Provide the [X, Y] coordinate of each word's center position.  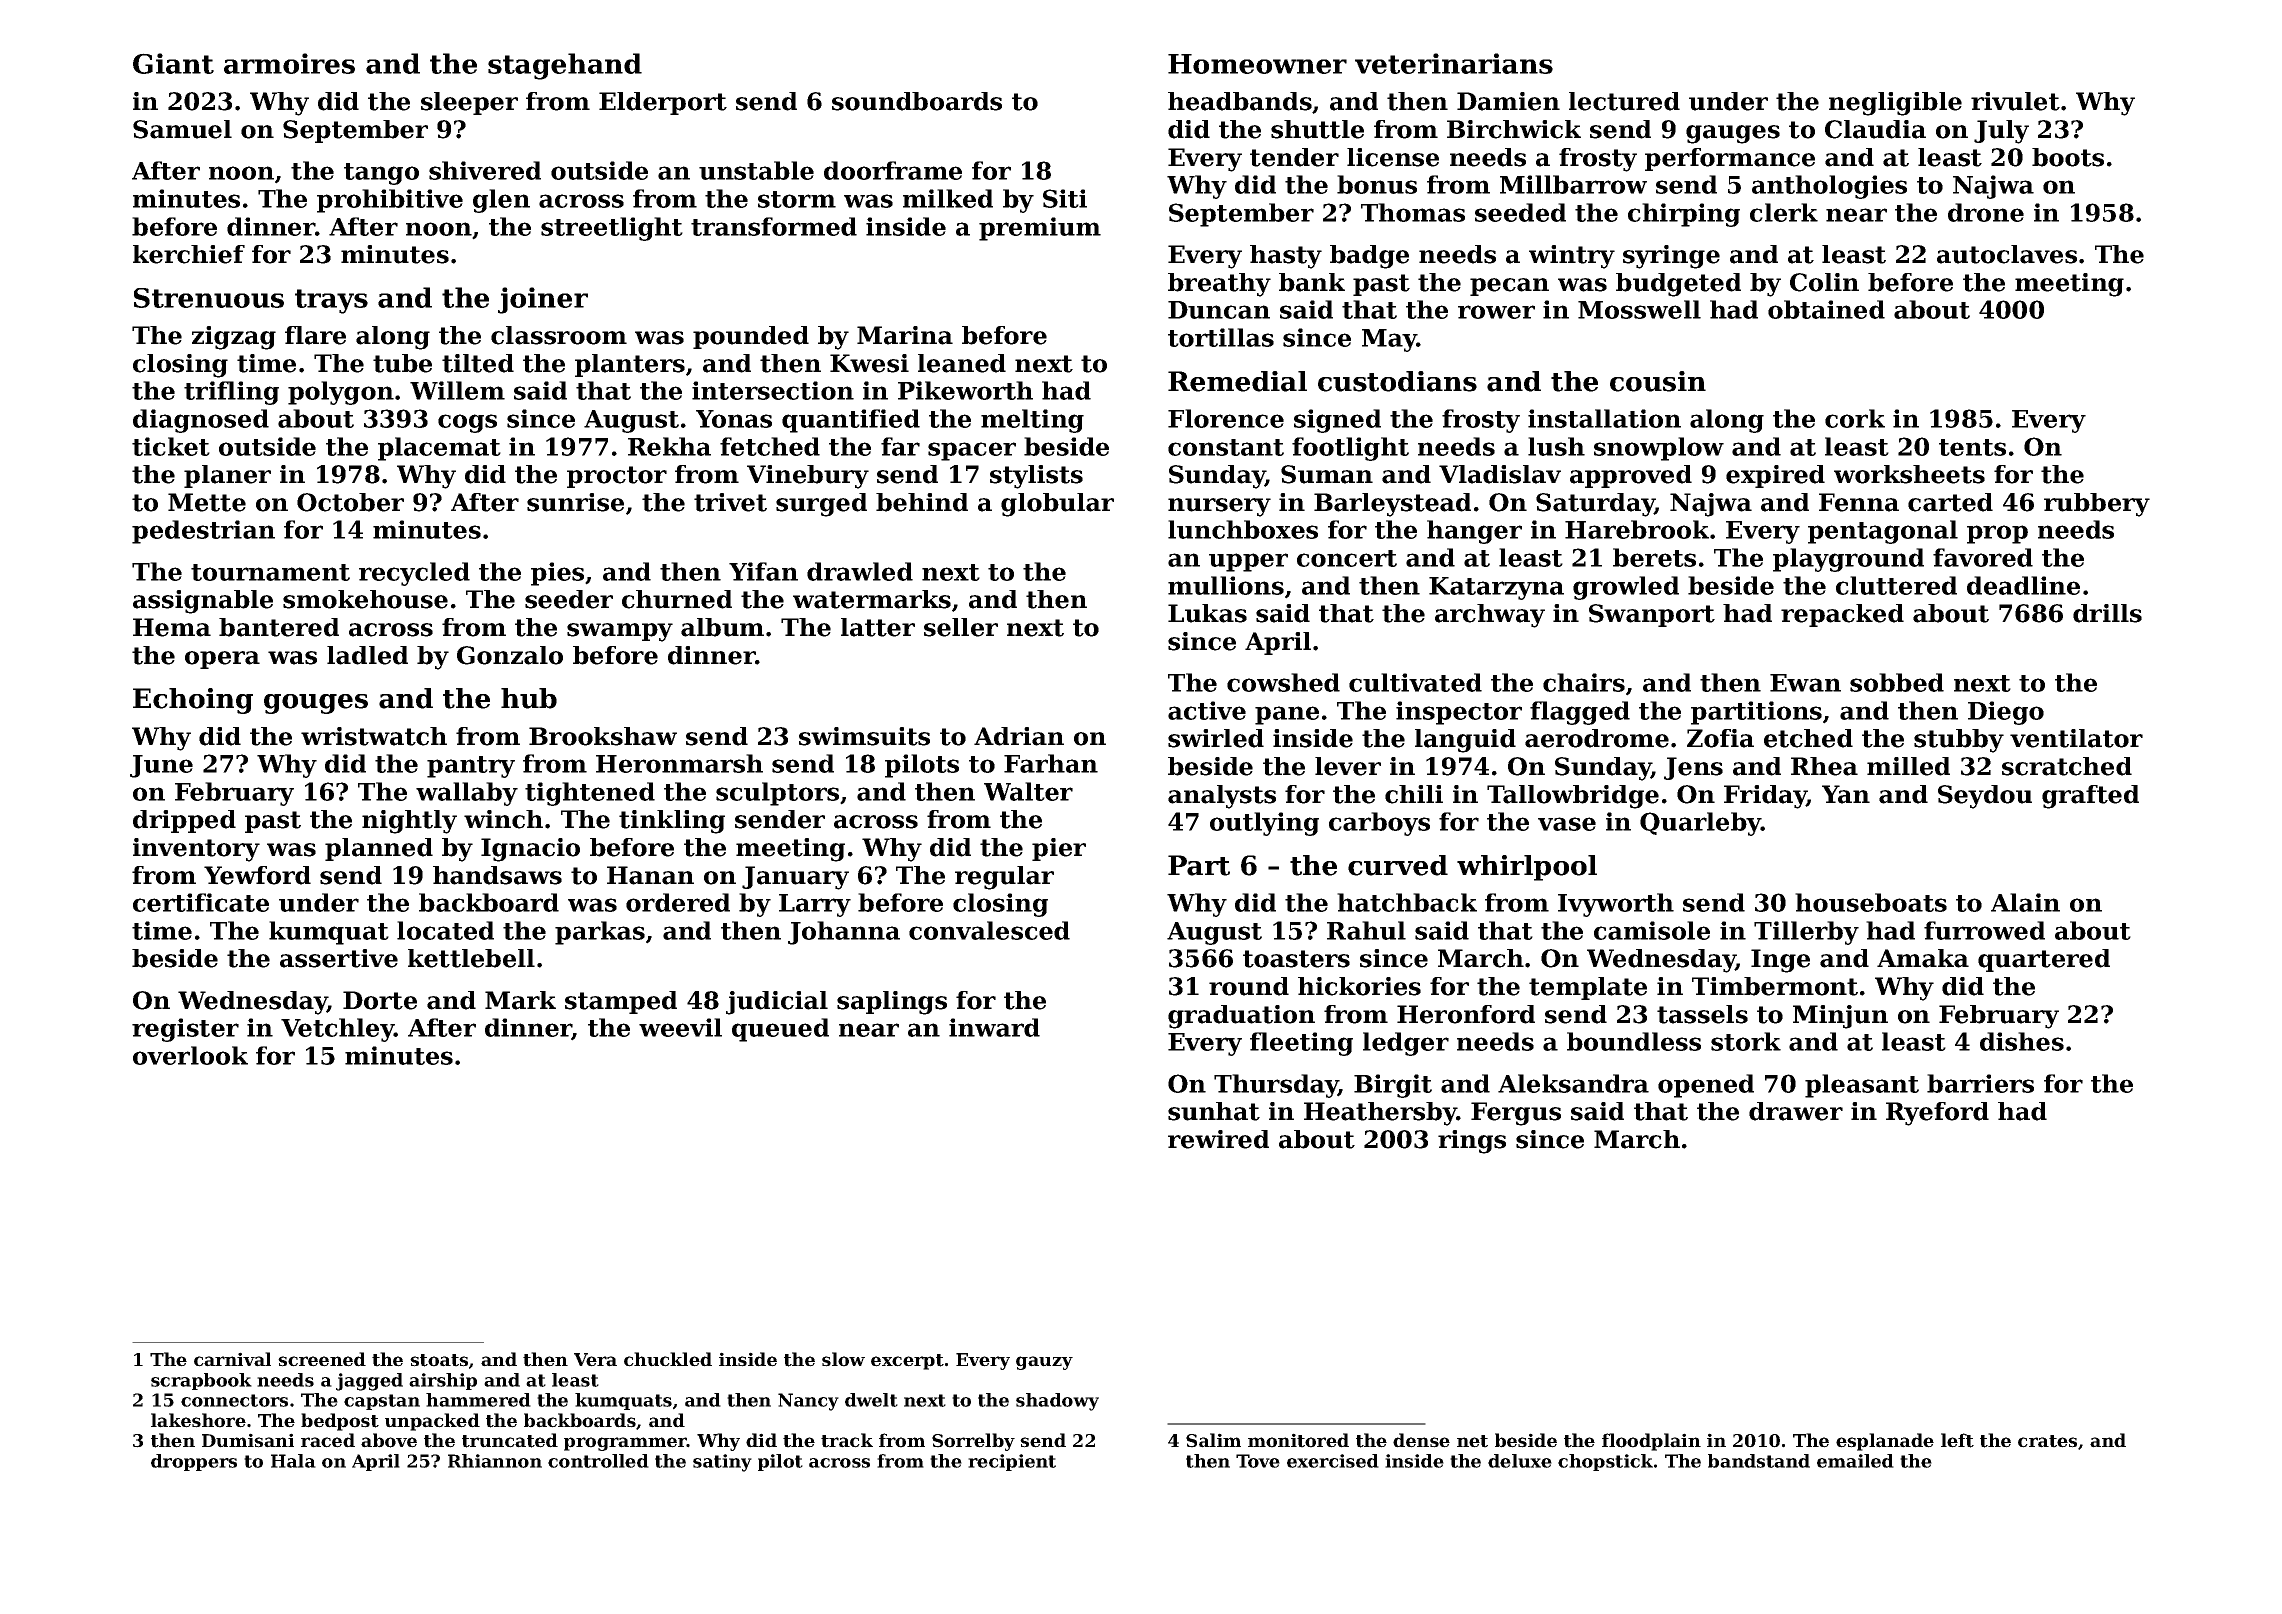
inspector [1459, 713]
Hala [293, 1461]
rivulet [2015, 101]
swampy [620, 632]
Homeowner [1257, 64]
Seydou [1985, 797]
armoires [289, 63]
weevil [680, 1027]
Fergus [1516, 1114]
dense [1421, 1440]
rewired [1218, 1139]
